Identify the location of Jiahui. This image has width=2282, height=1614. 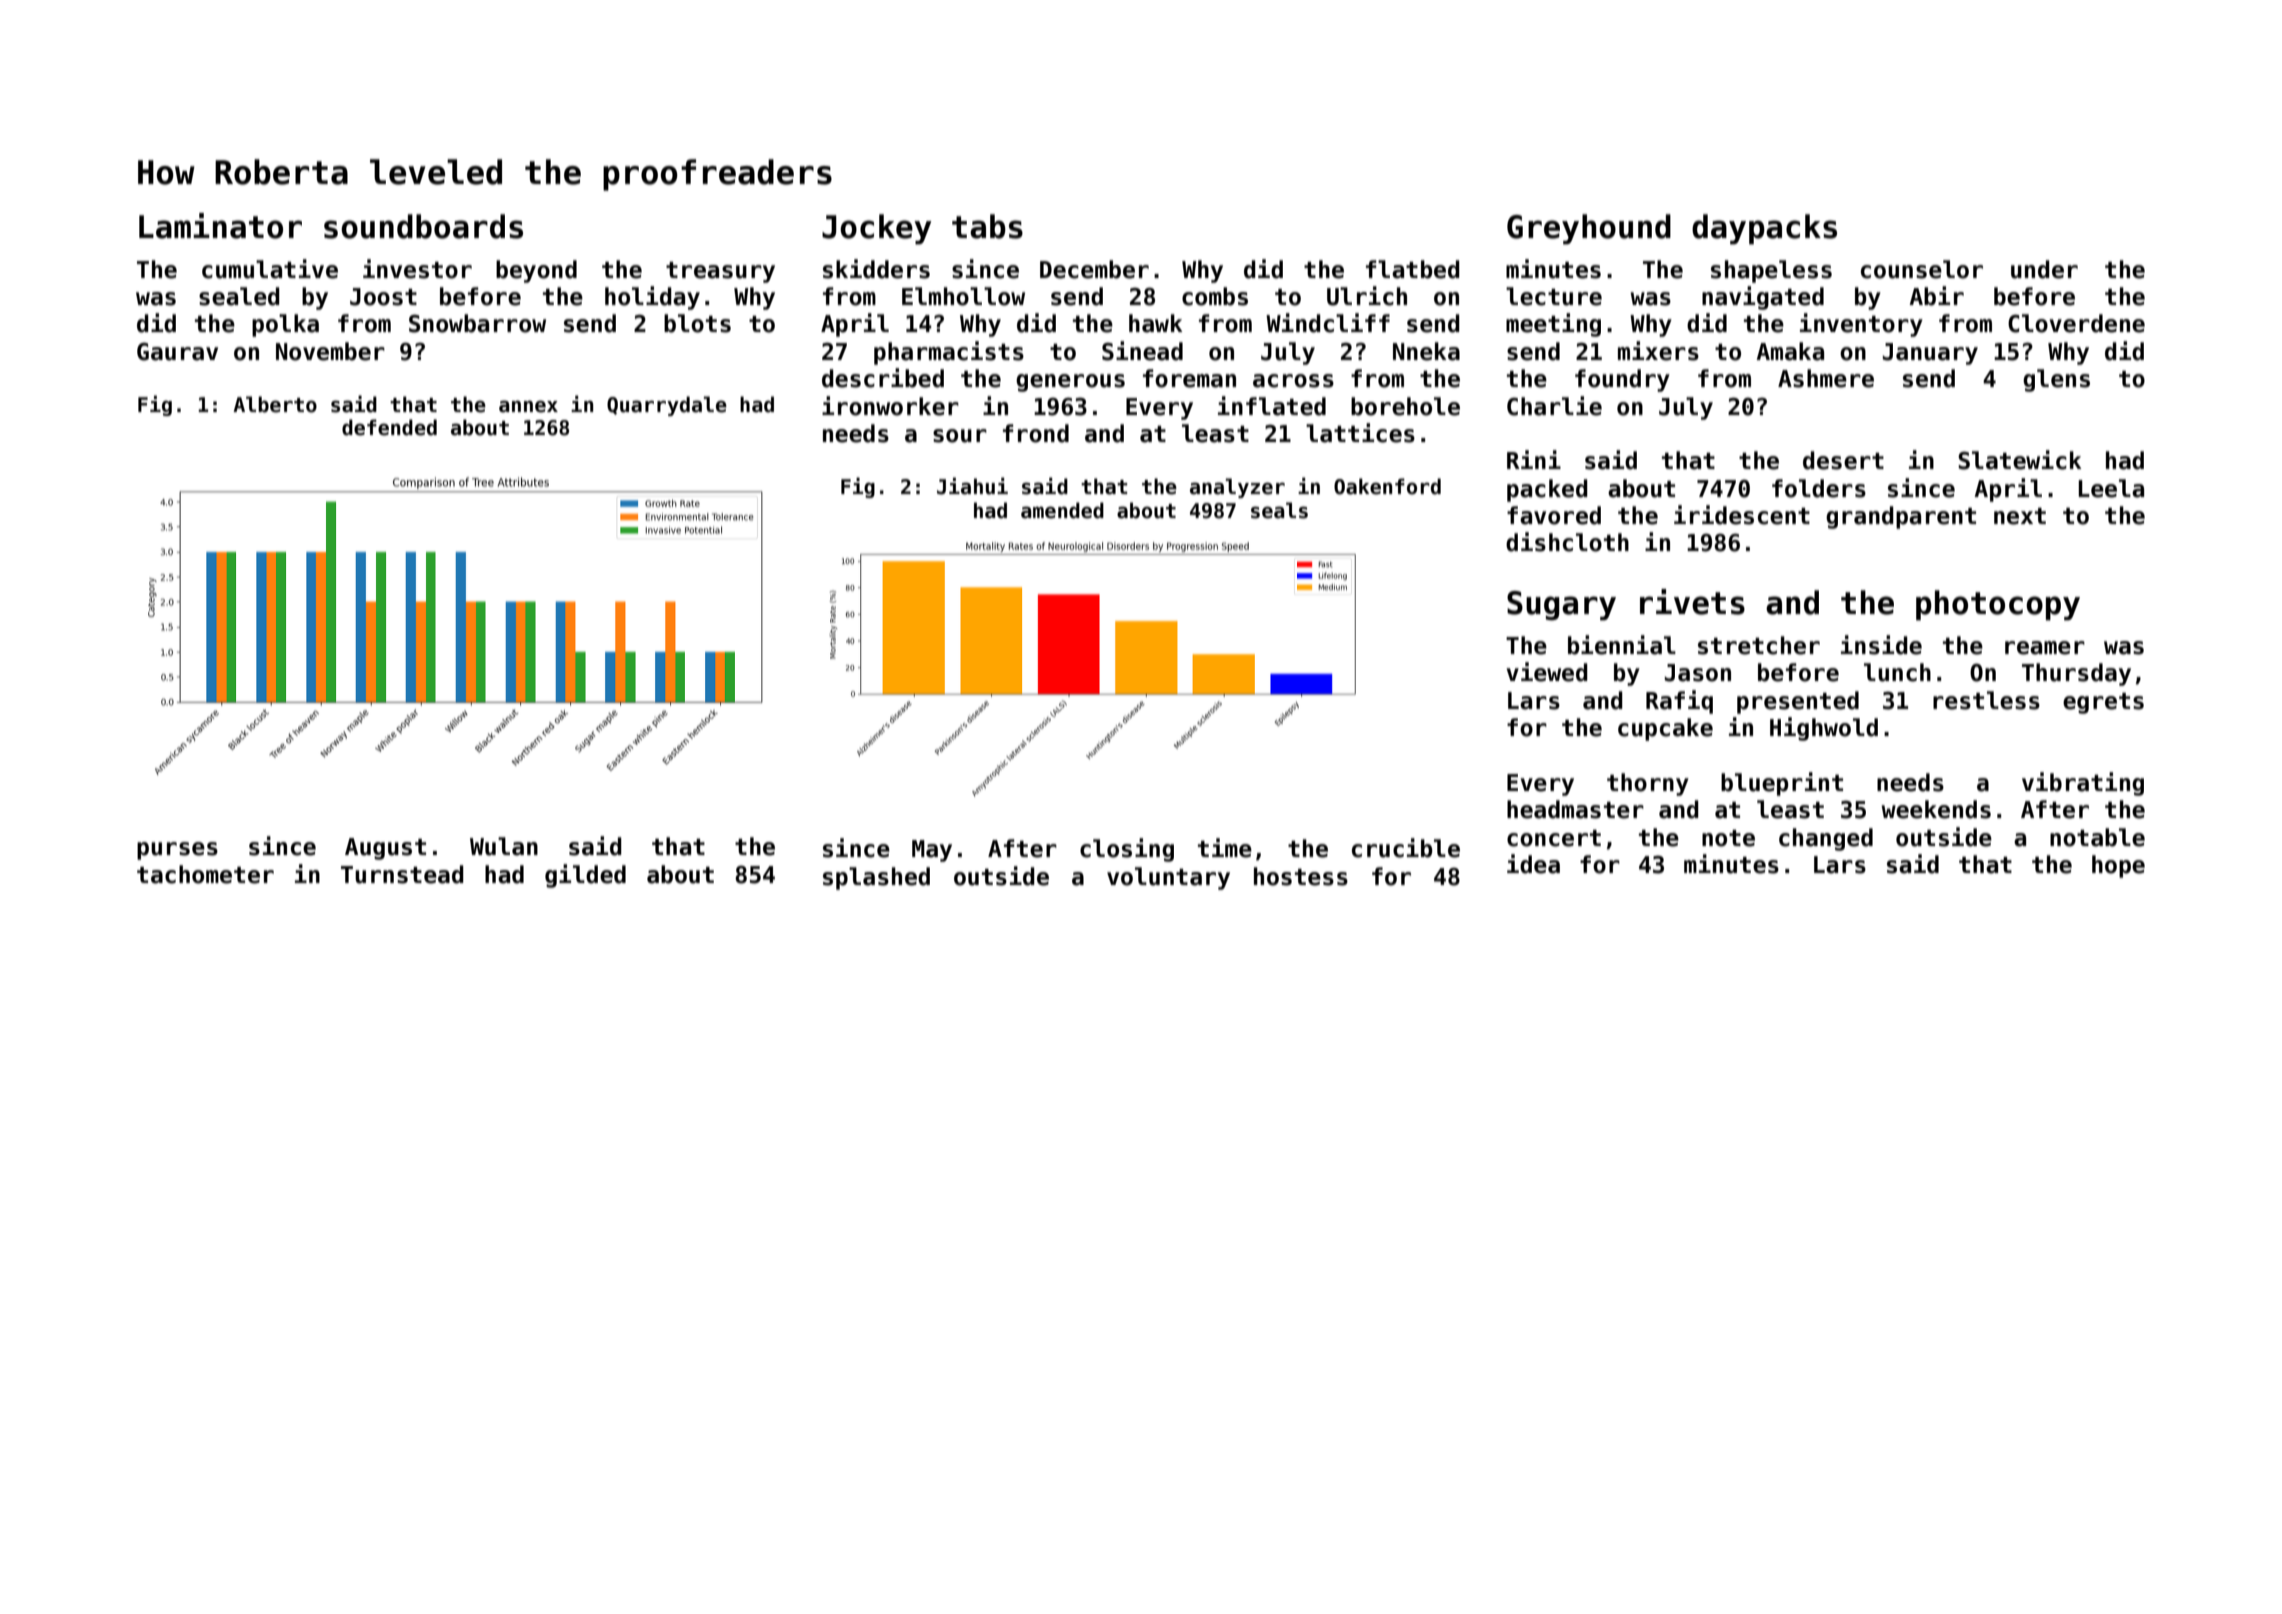
(972, 486).
